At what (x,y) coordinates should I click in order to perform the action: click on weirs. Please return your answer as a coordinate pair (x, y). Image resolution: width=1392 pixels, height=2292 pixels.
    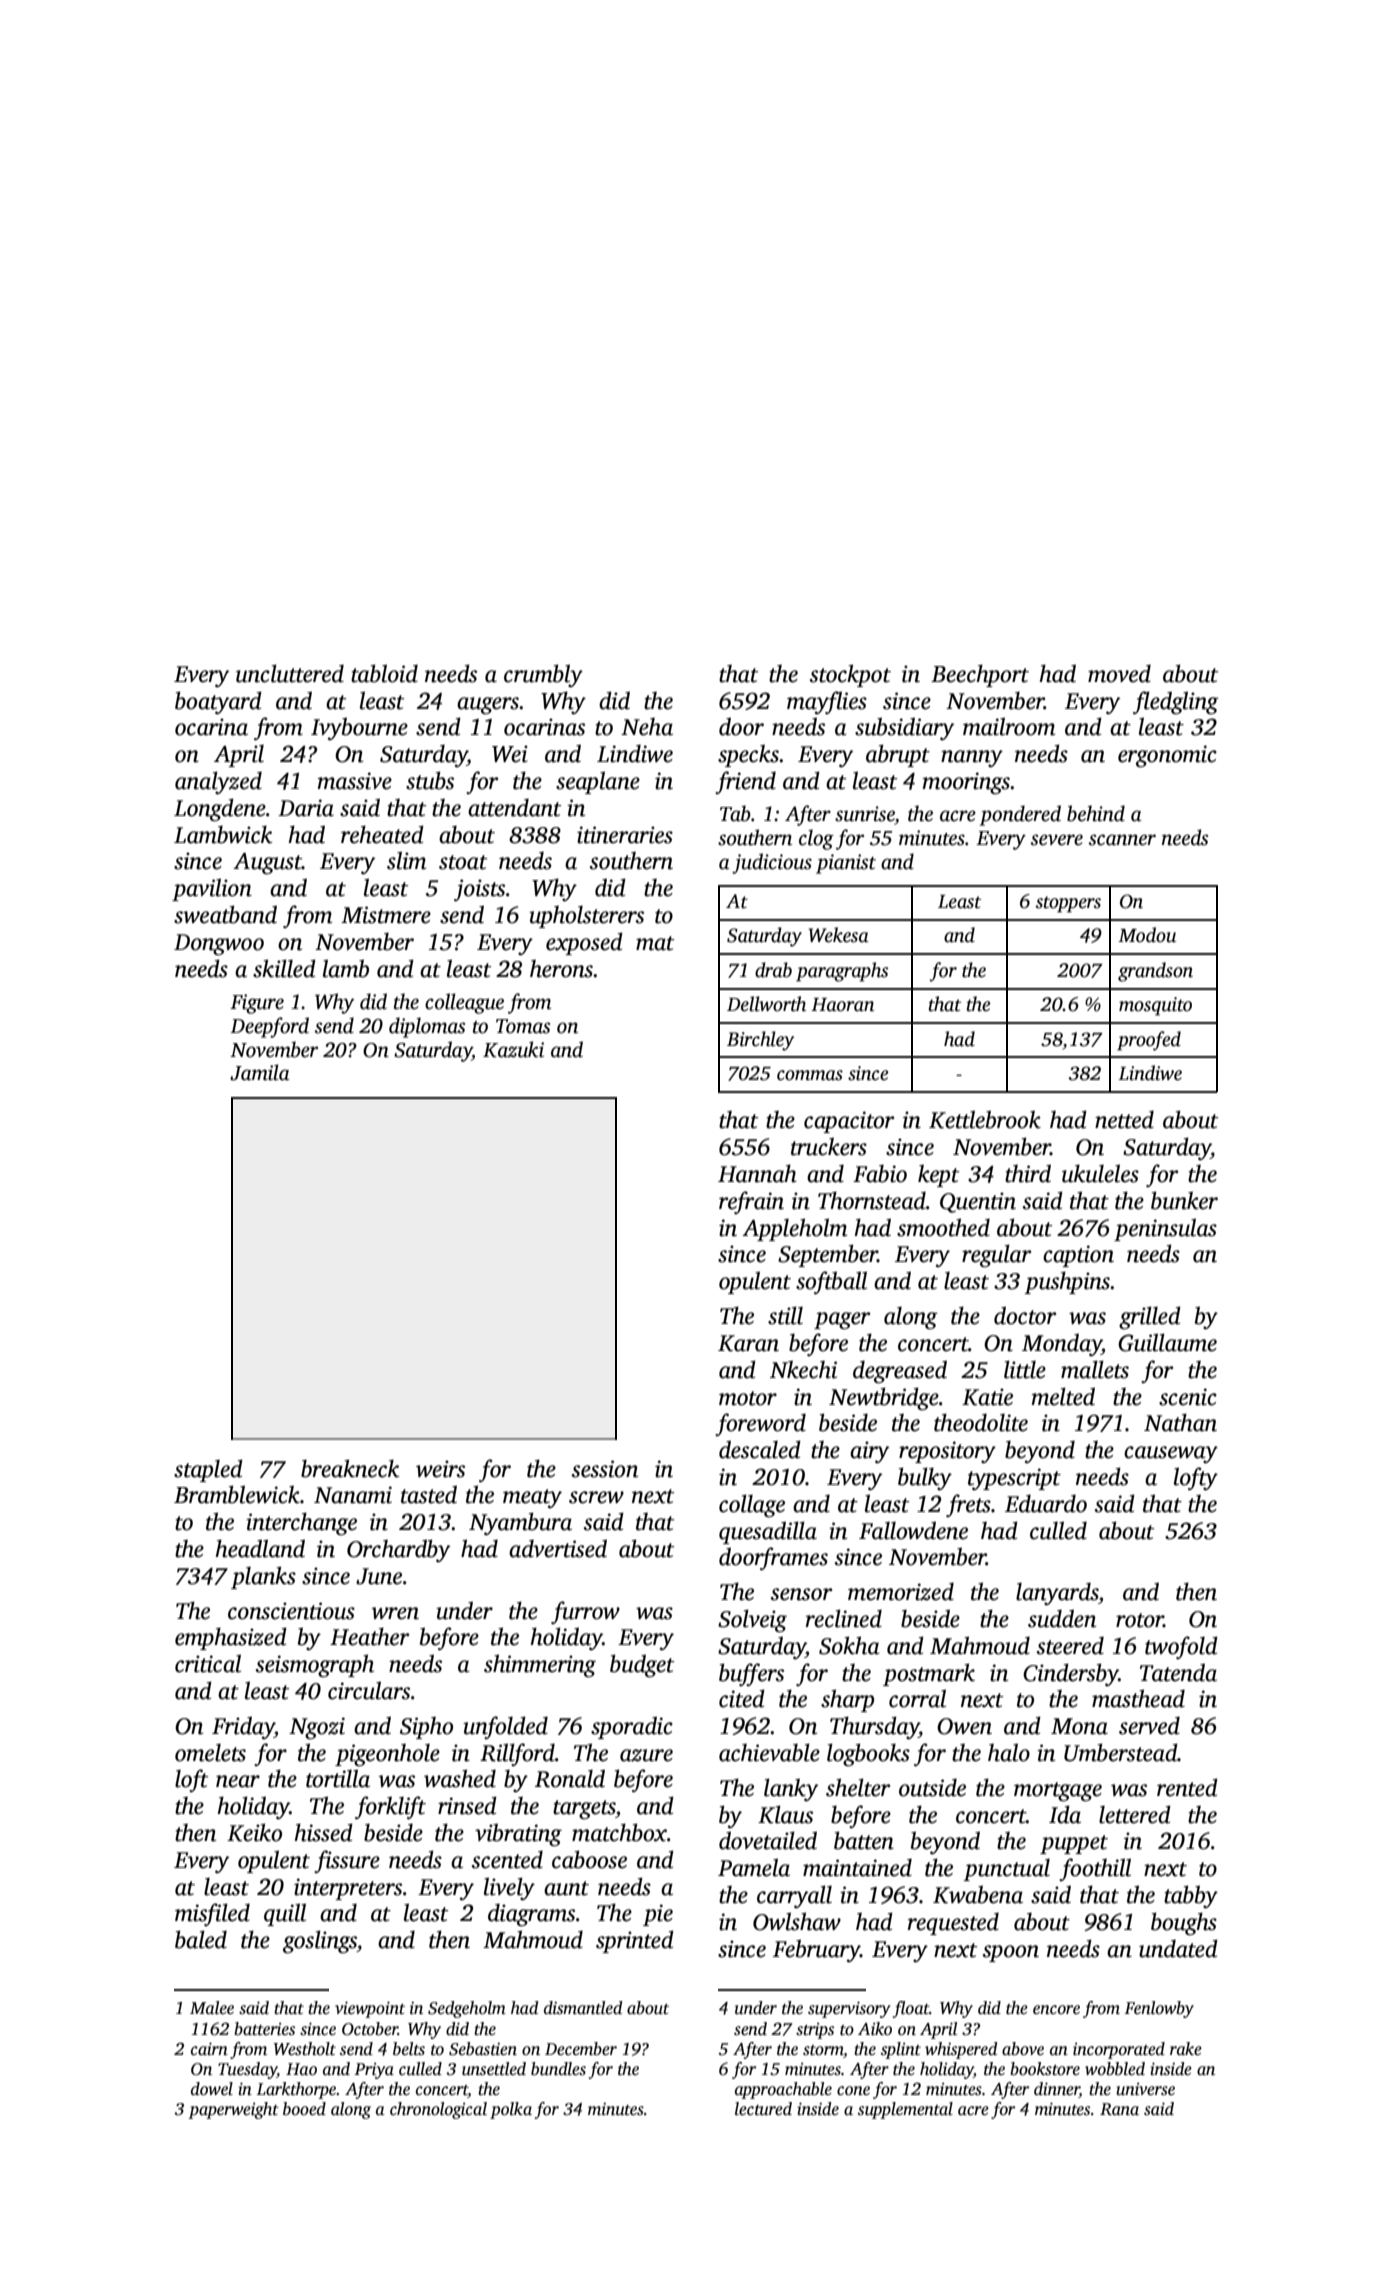
    Looking at the image, I should click on (440, 1469).
